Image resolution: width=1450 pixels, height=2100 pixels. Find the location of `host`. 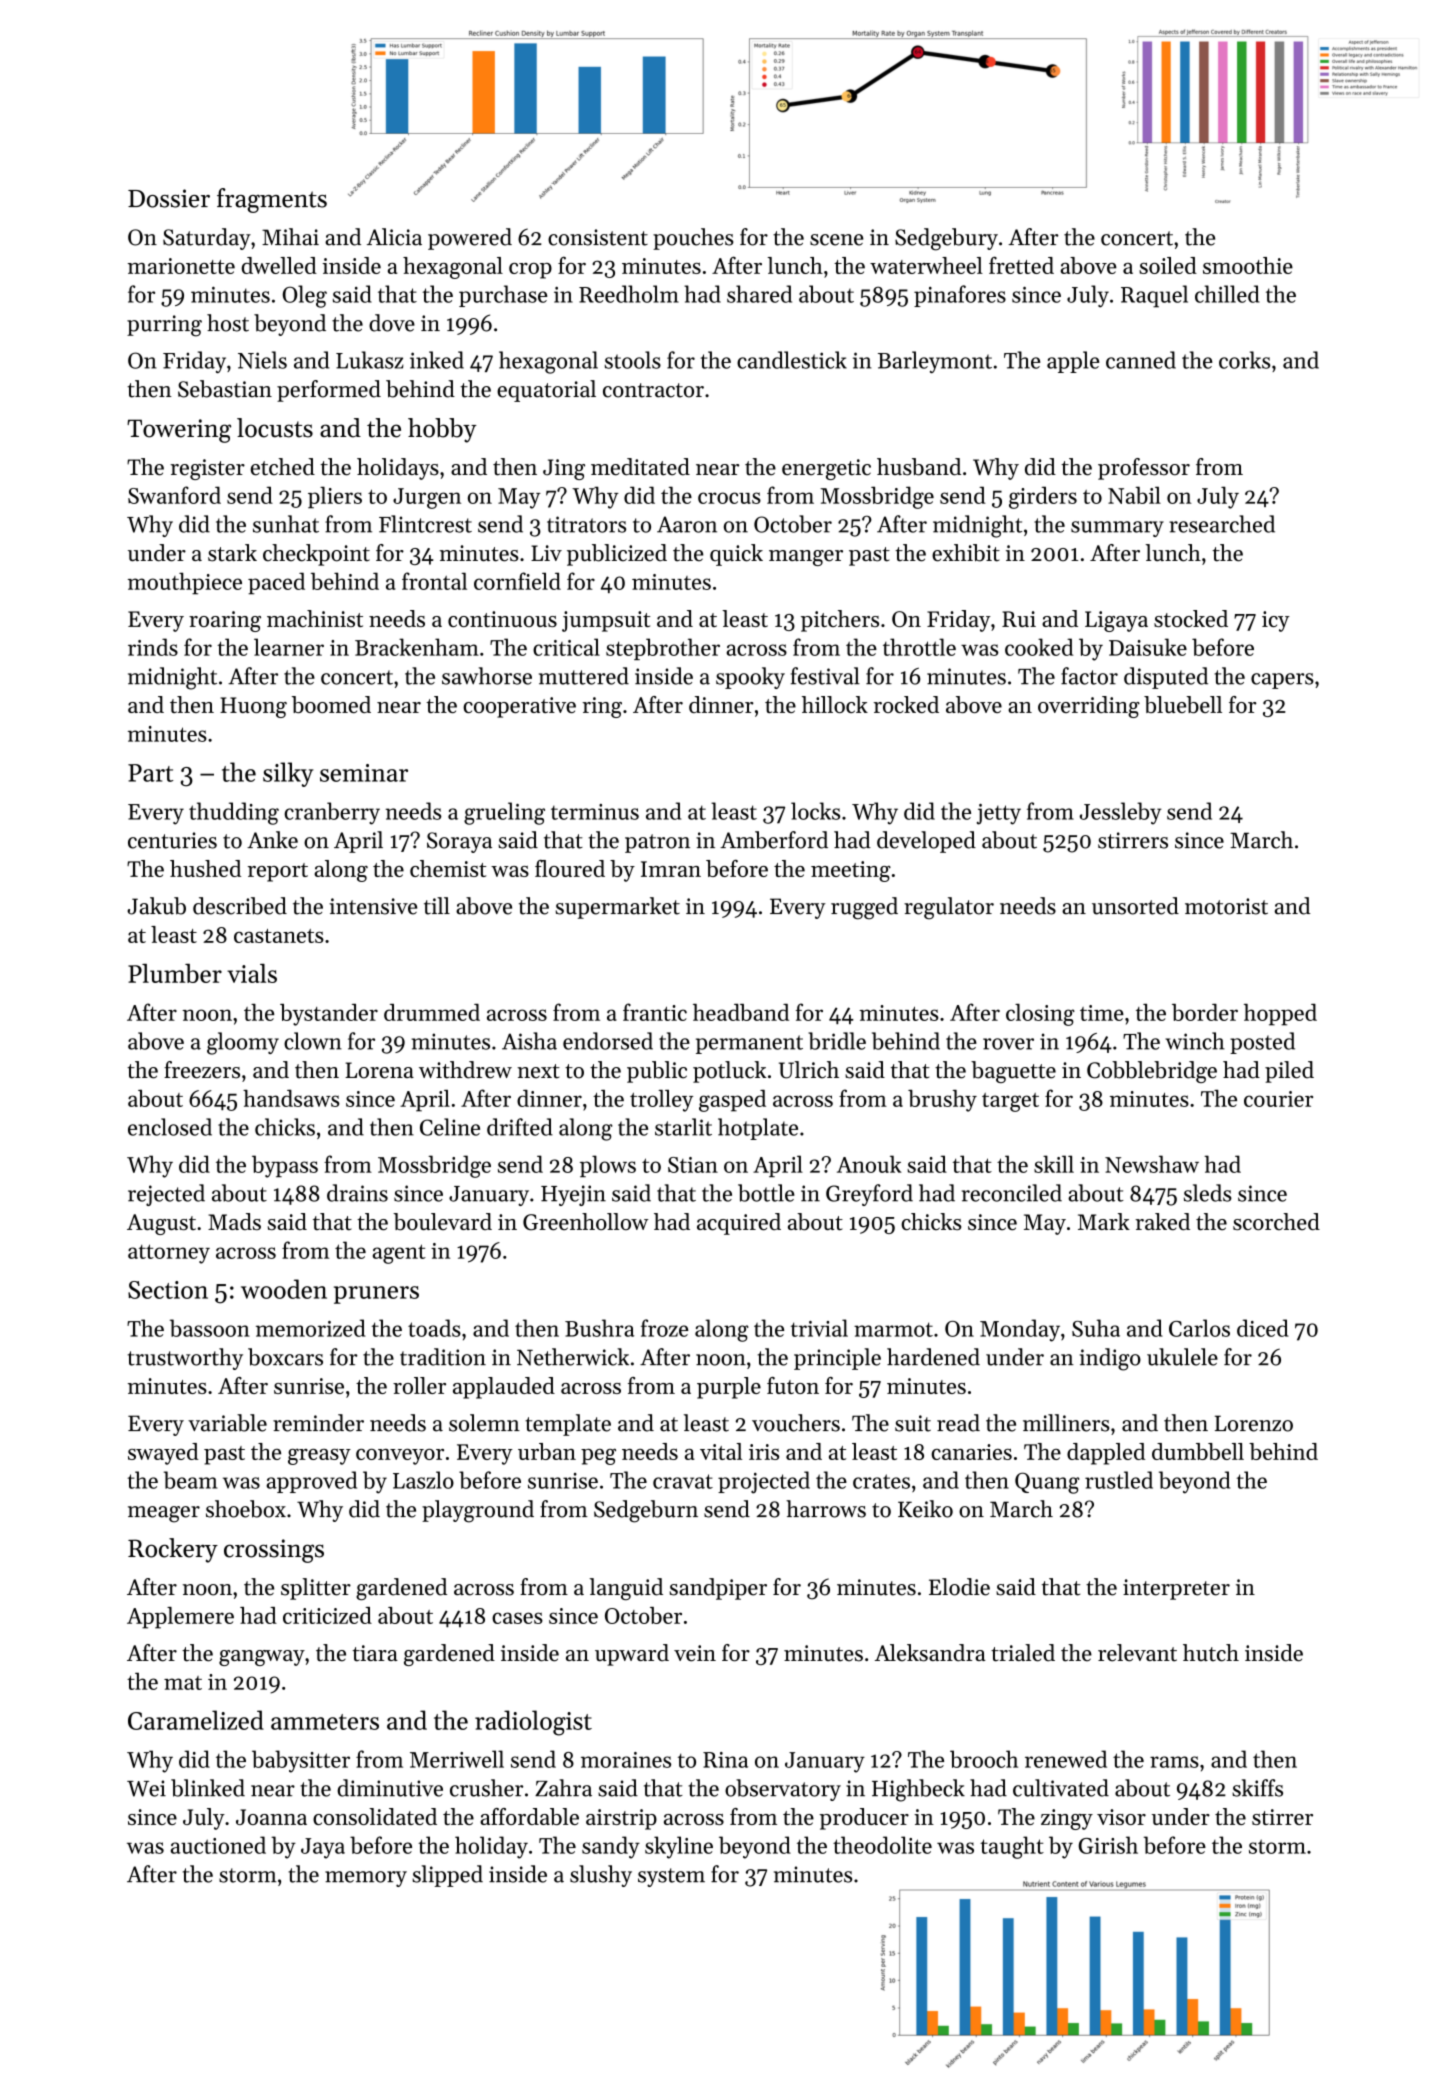

host is located at coordinates (228, 323).
